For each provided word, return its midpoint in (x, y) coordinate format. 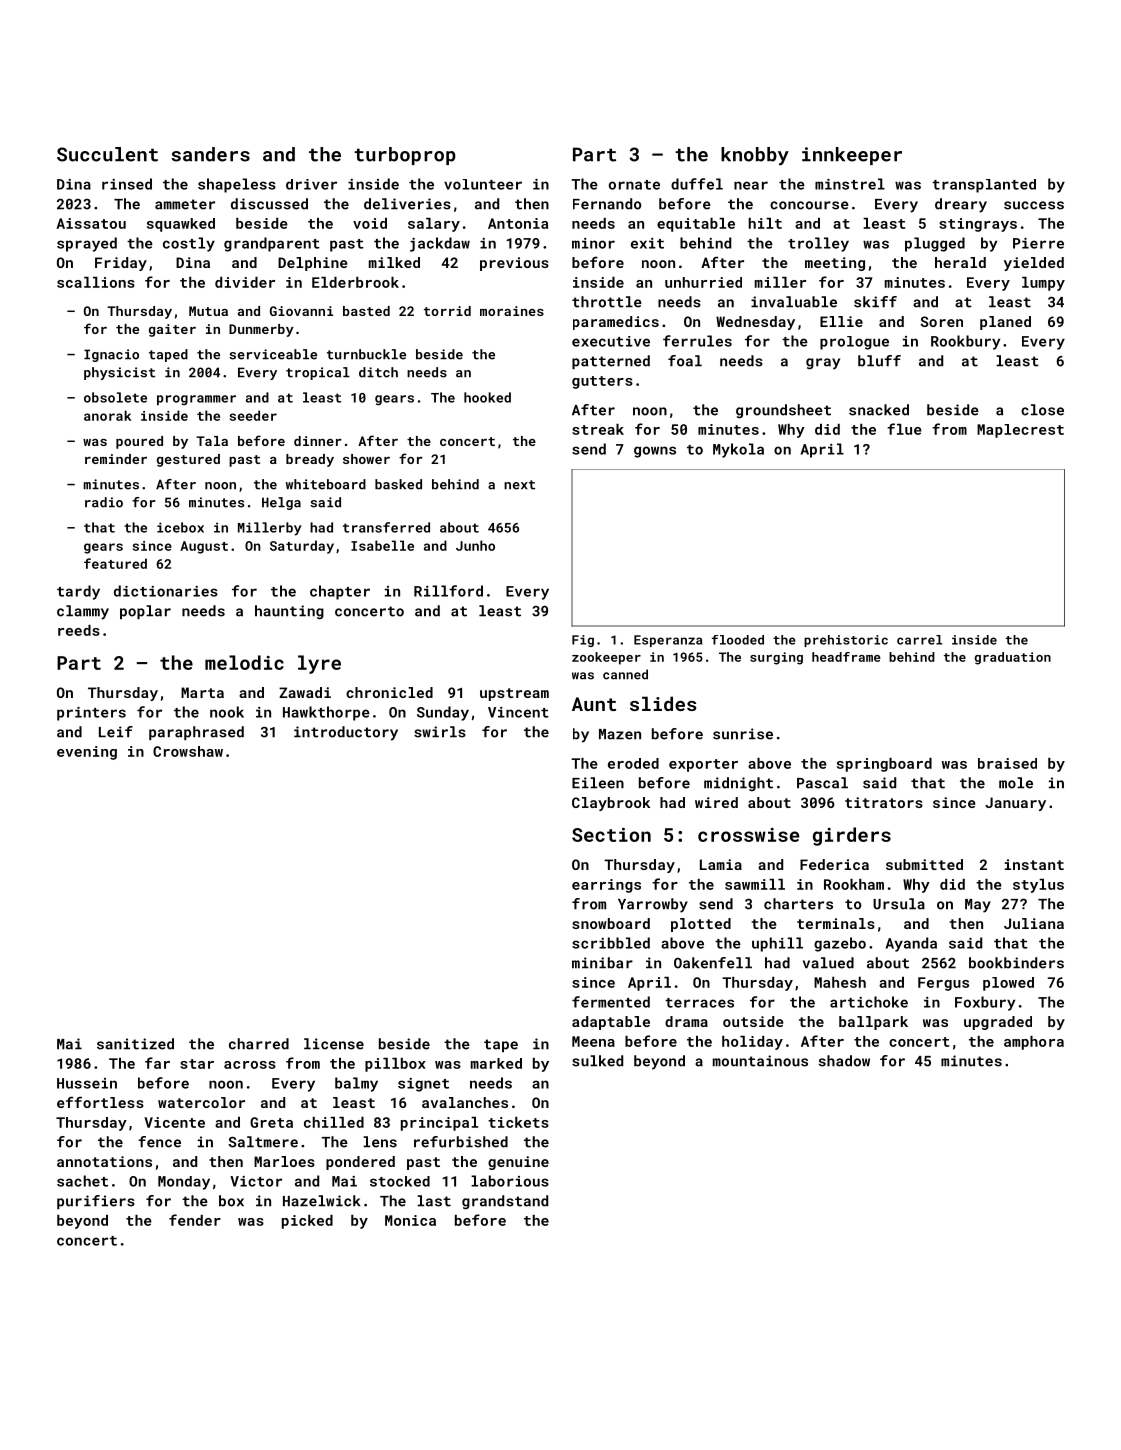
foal (685, 361)
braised (1007, 763)
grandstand (505, 1202)
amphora (1034, 1043)
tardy (78, 592)
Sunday (443, 713)
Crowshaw (188, 751)
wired (716, 802)
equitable (696, 225)
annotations (104, 1161)
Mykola (738, 450)
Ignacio (111, 355)
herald (960, 262)
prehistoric (846, 641)
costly (189, 244)
